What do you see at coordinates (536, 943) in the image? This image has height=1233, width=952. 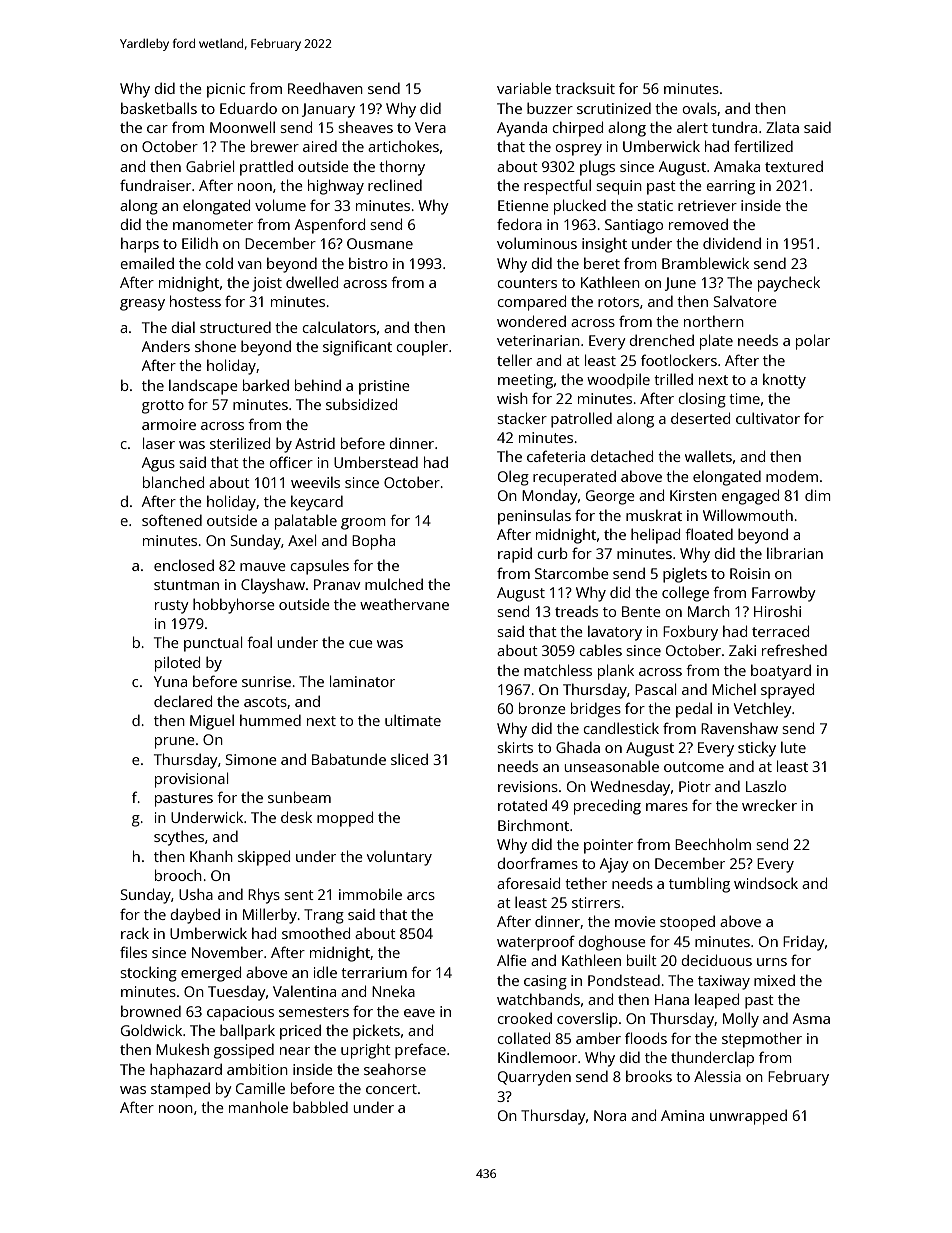 I see `waterproof` at bounding box center [536, 943].
